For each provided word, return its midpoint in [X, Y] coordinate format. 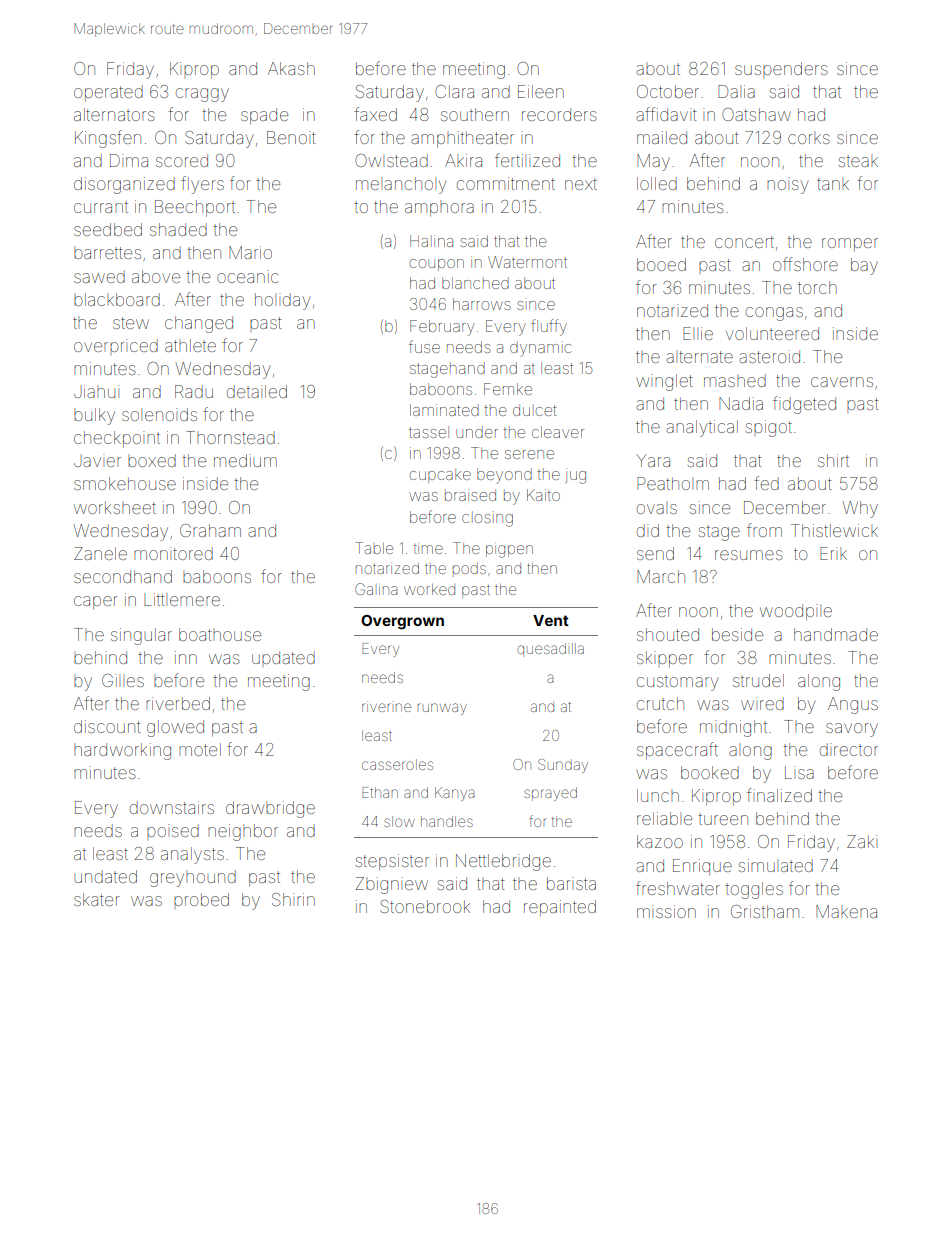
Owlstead [391, 160]
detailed [257, 391]
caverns [842, 382]
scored [182, 160]
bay [864, 266]
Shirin [293, 899]
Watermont [527, 262]
